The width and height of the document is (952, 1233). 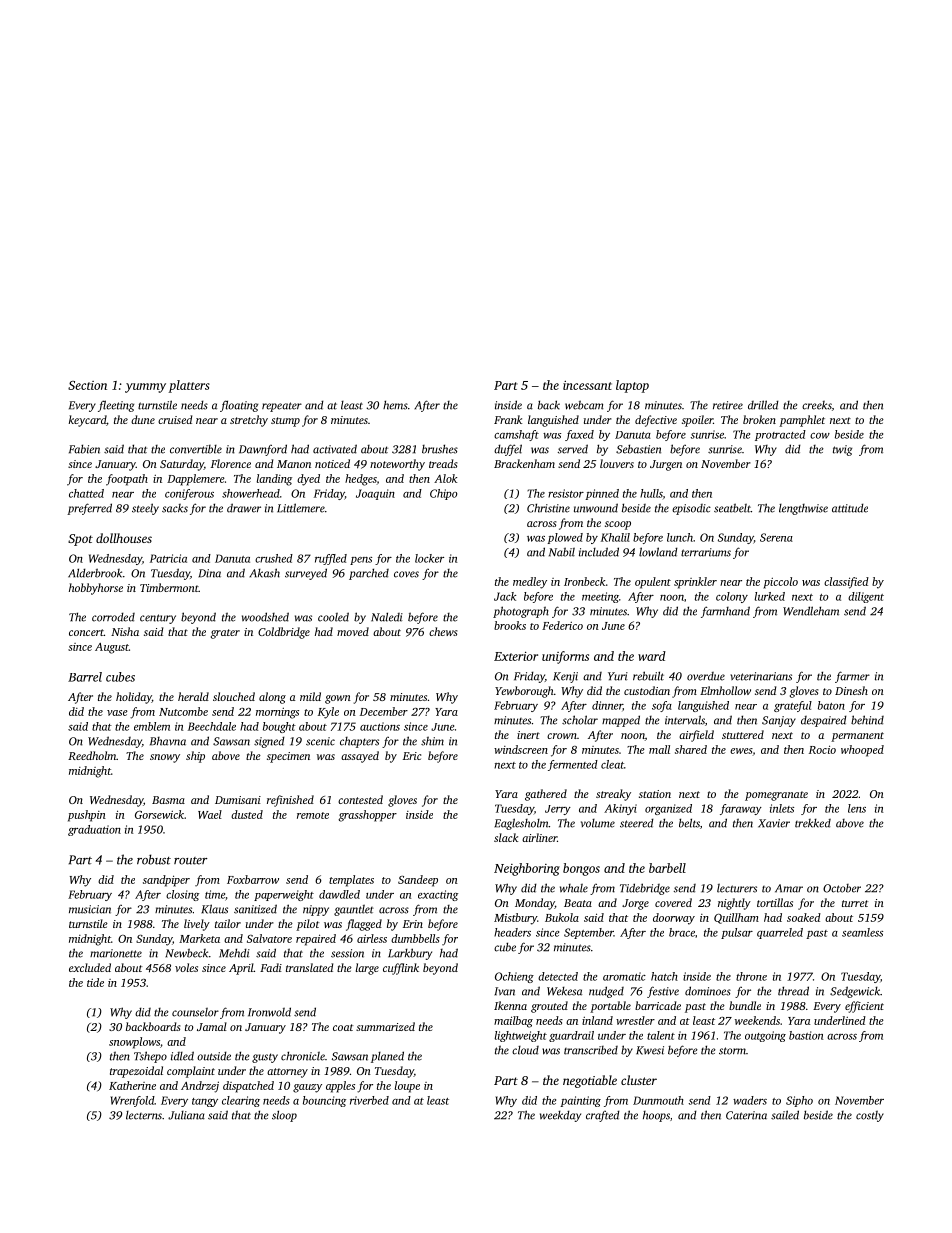 What do you see at coordinates (168, 741) in the document?
I see `Bhavna` at bounding box center [168, 741].
